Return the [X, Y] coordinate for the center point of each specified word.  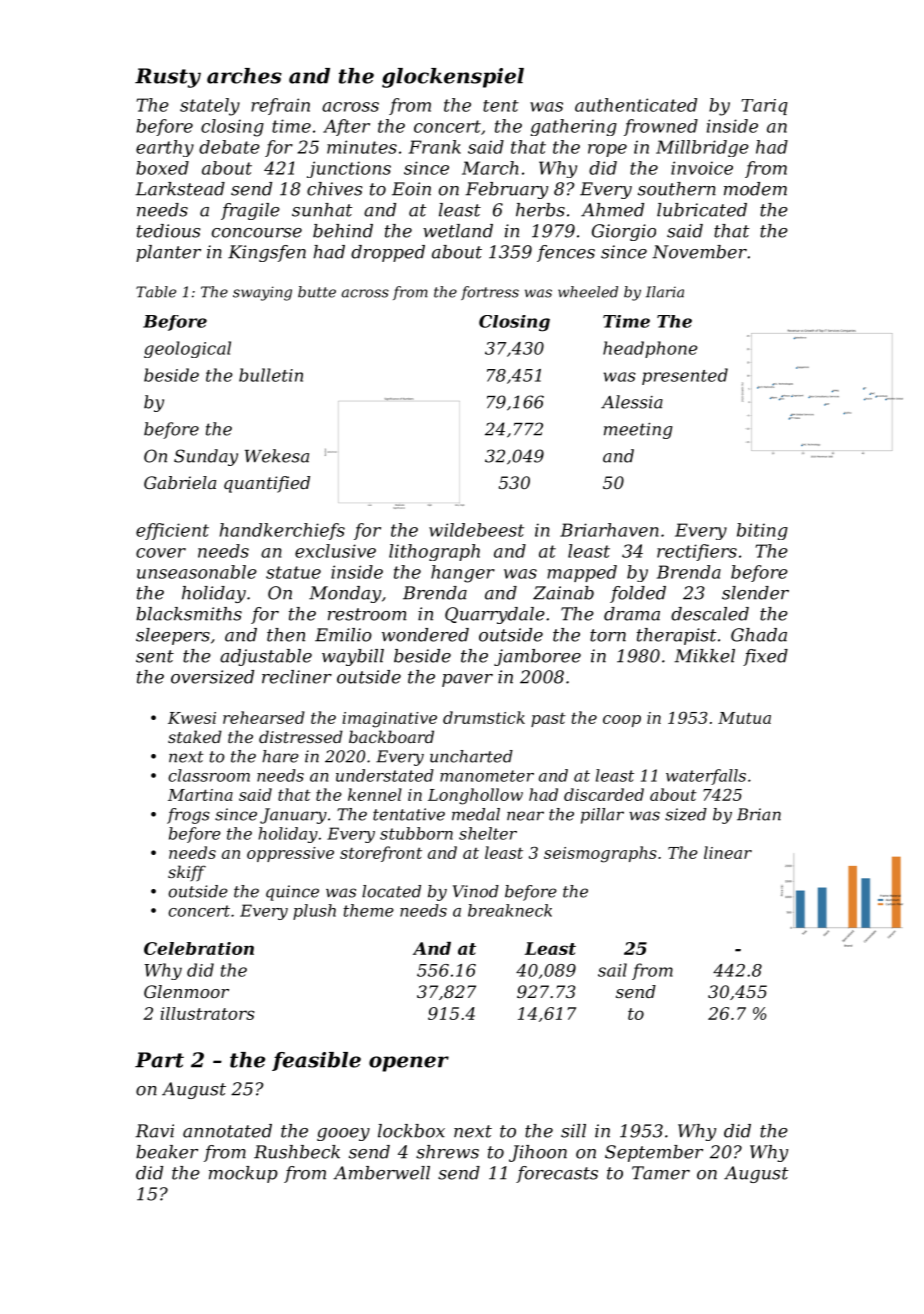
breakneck [510, 910]
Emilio [343, 635]
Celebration [199, 948]
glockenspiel [453, 78]
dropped [388, 253]
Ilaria [665, 292]
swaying [262, 293]
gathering [573, 127]
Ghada [759, 635]
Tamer [661, 1173]
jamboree [537, 657]
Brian [759, 814]
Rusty [168, 78]
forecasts [557, 1174]
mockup [243, 1174]
